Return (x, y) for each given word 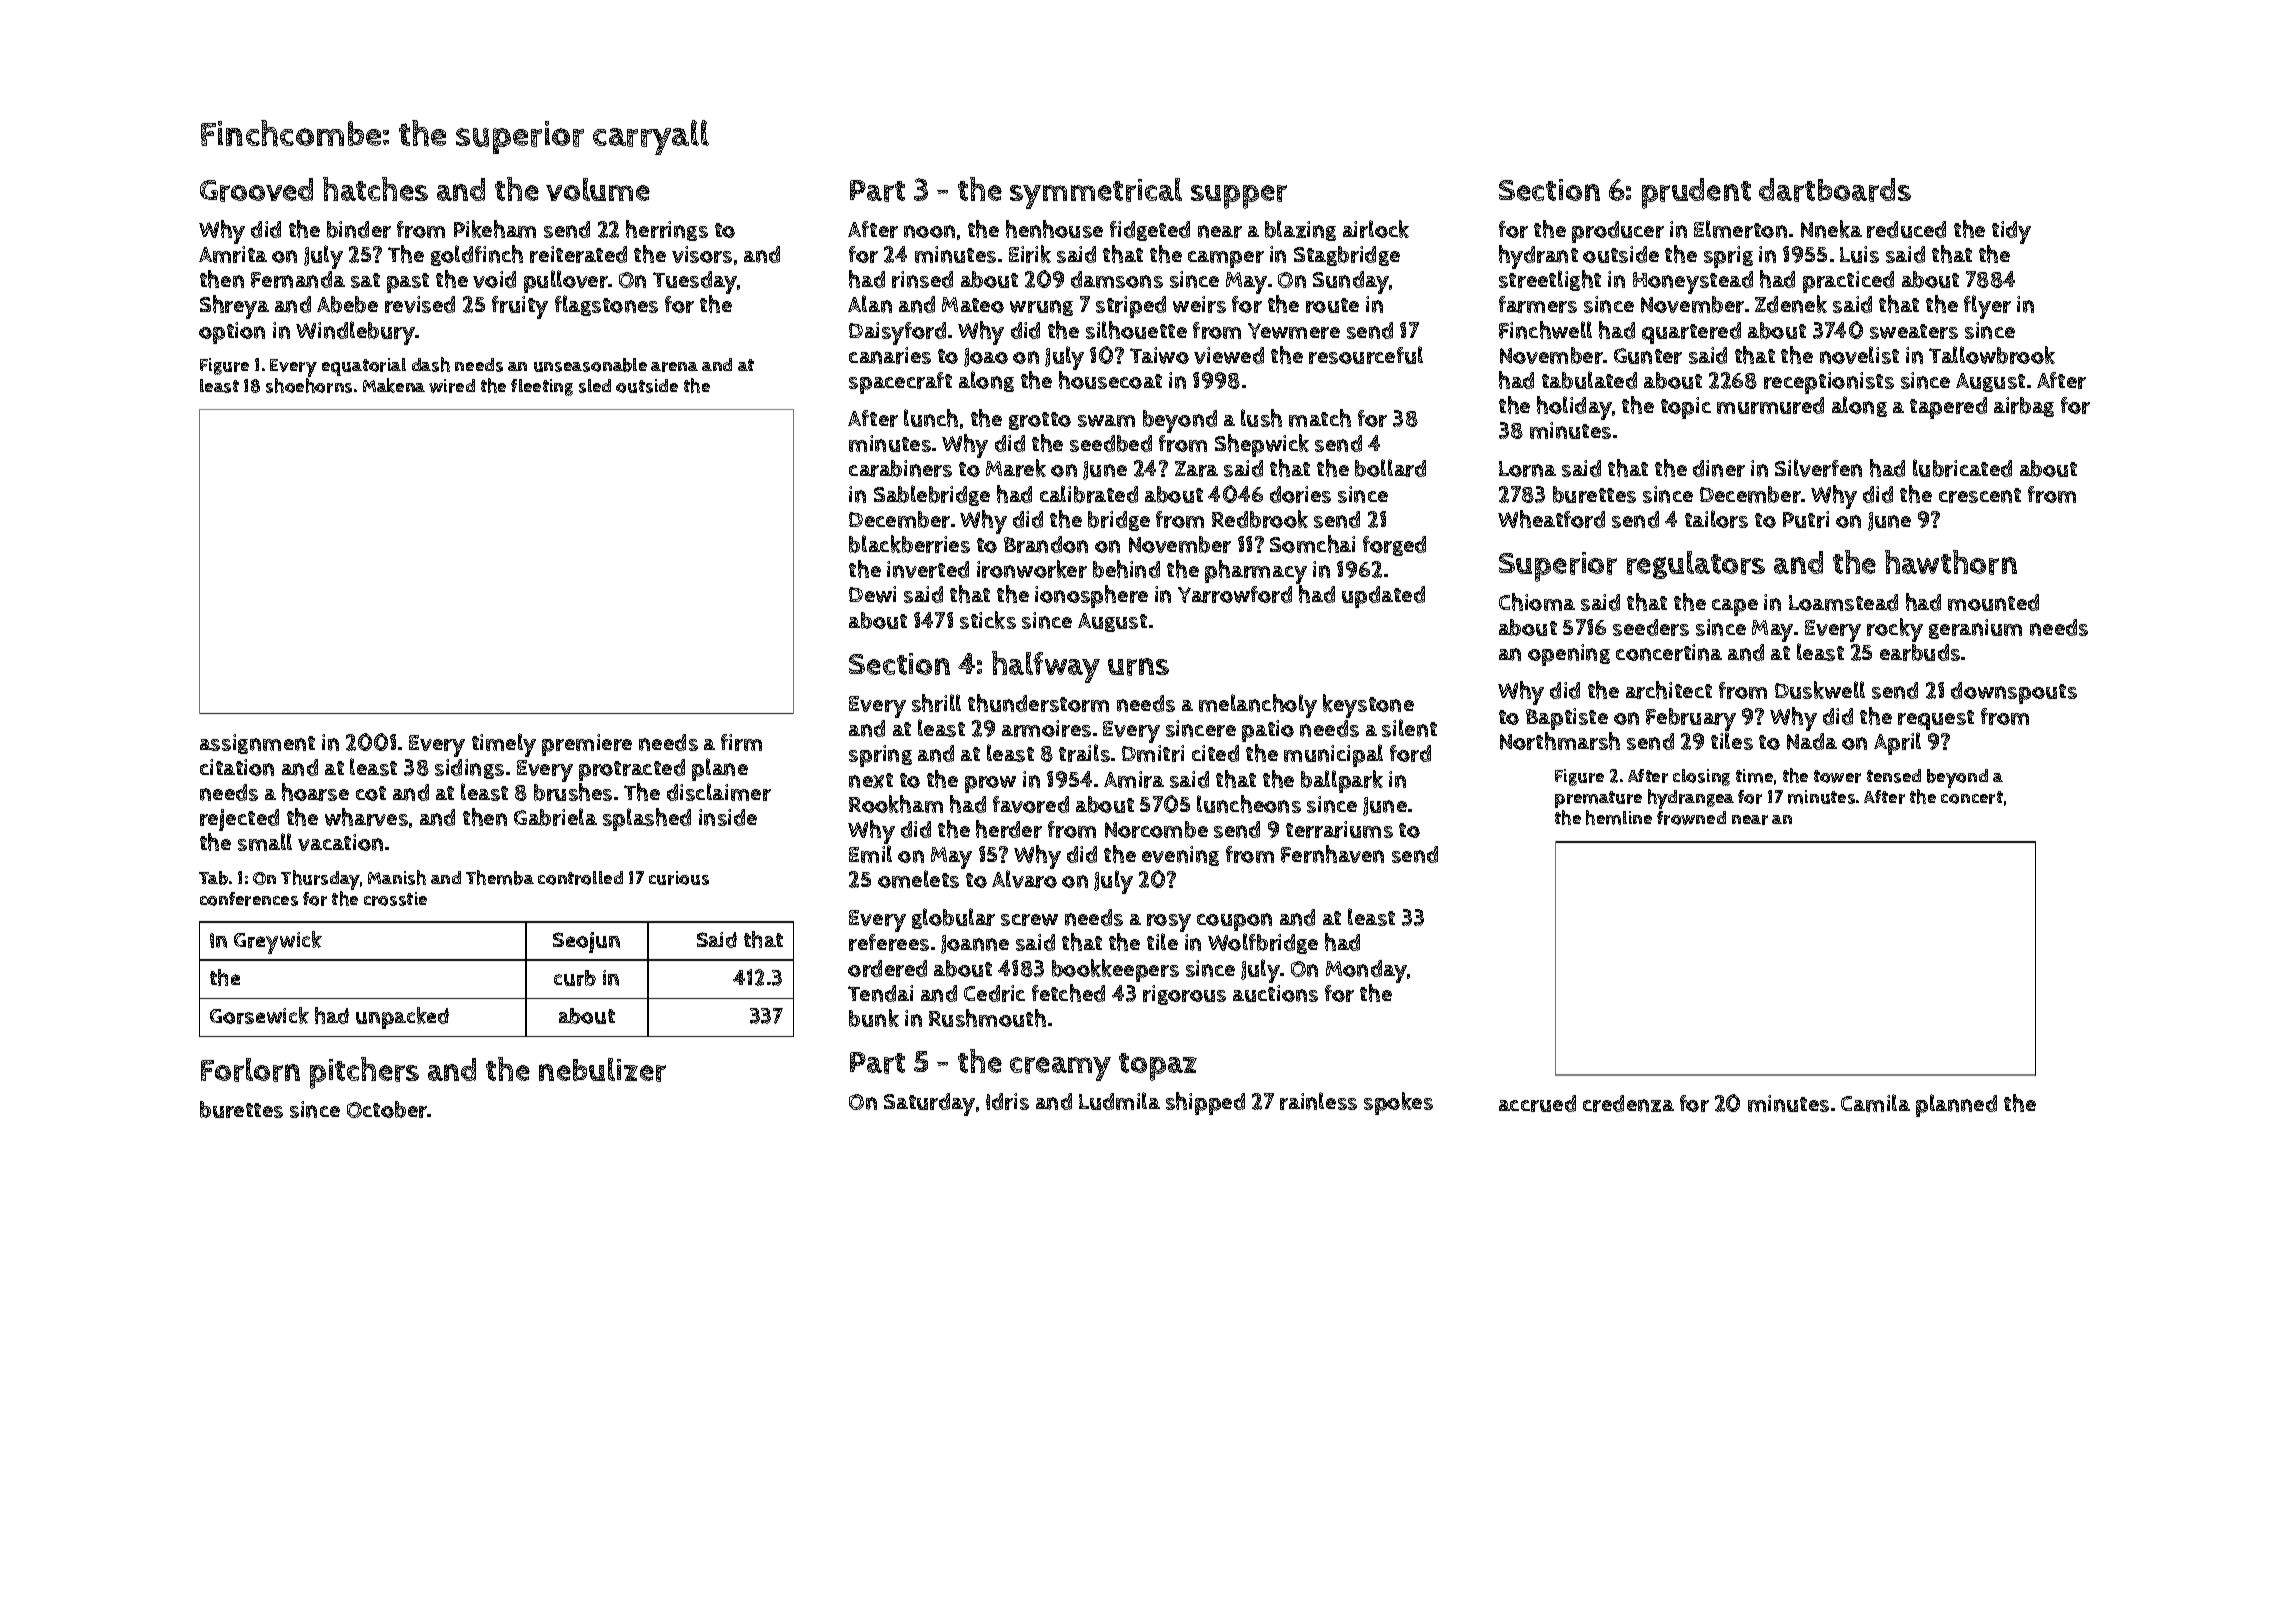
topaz (1158, 1067)
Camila (1875, 1103)
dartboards (1835, 190)
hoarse (315, 792)
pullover (566, 281)
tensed (1894, 776)
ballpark (1342, 781)
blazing (1300, 230)
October (387, 1109)
